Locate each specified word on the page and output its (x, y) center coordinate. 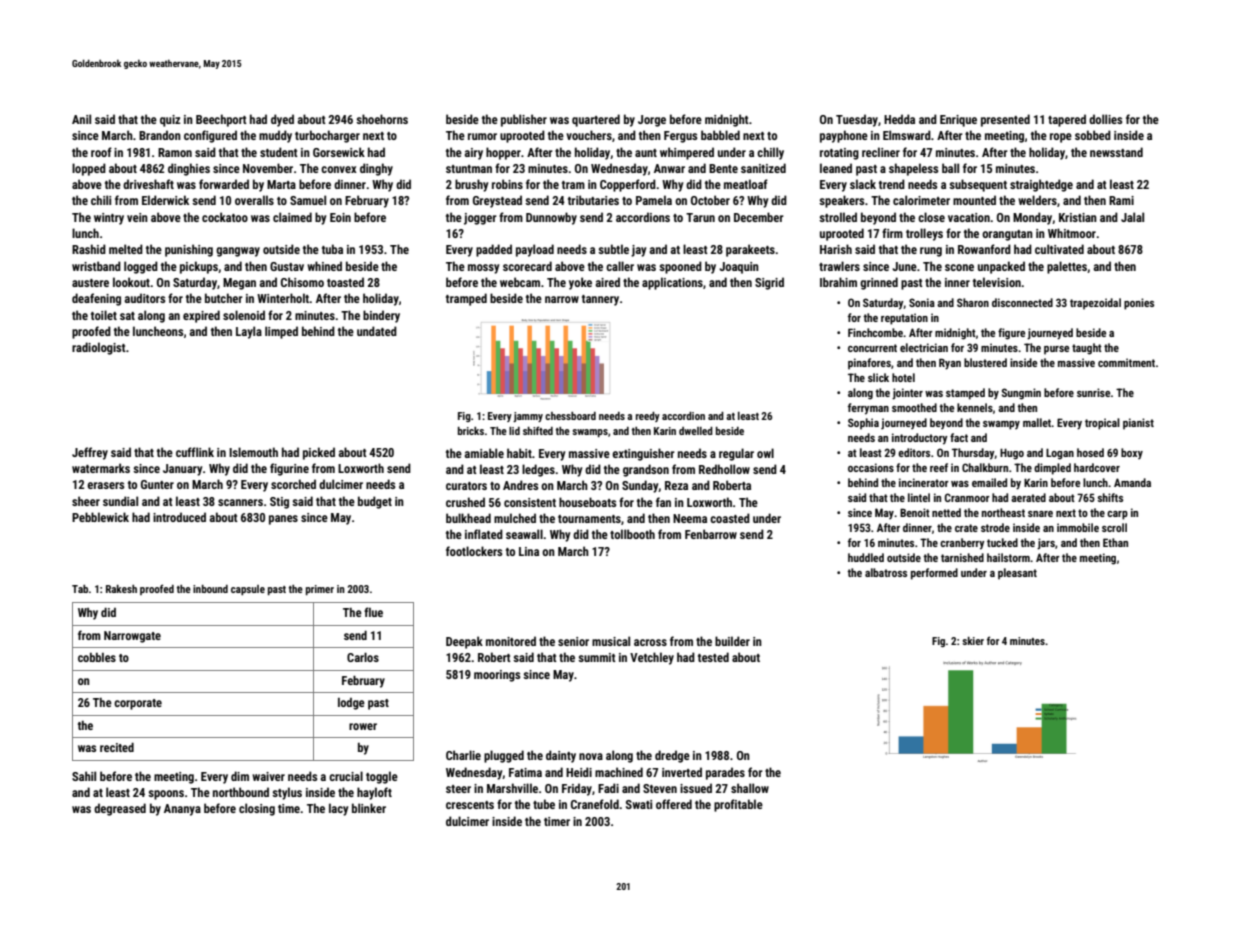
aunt (646, 153)
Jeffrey (90, 453)
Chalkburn (985, 467)
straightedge (1041, 185)
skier (973, 641)
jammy (528, 417)
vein (137, 217)
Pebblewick (100, 517)
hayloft (374, 793)
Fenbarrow (711, 534)
